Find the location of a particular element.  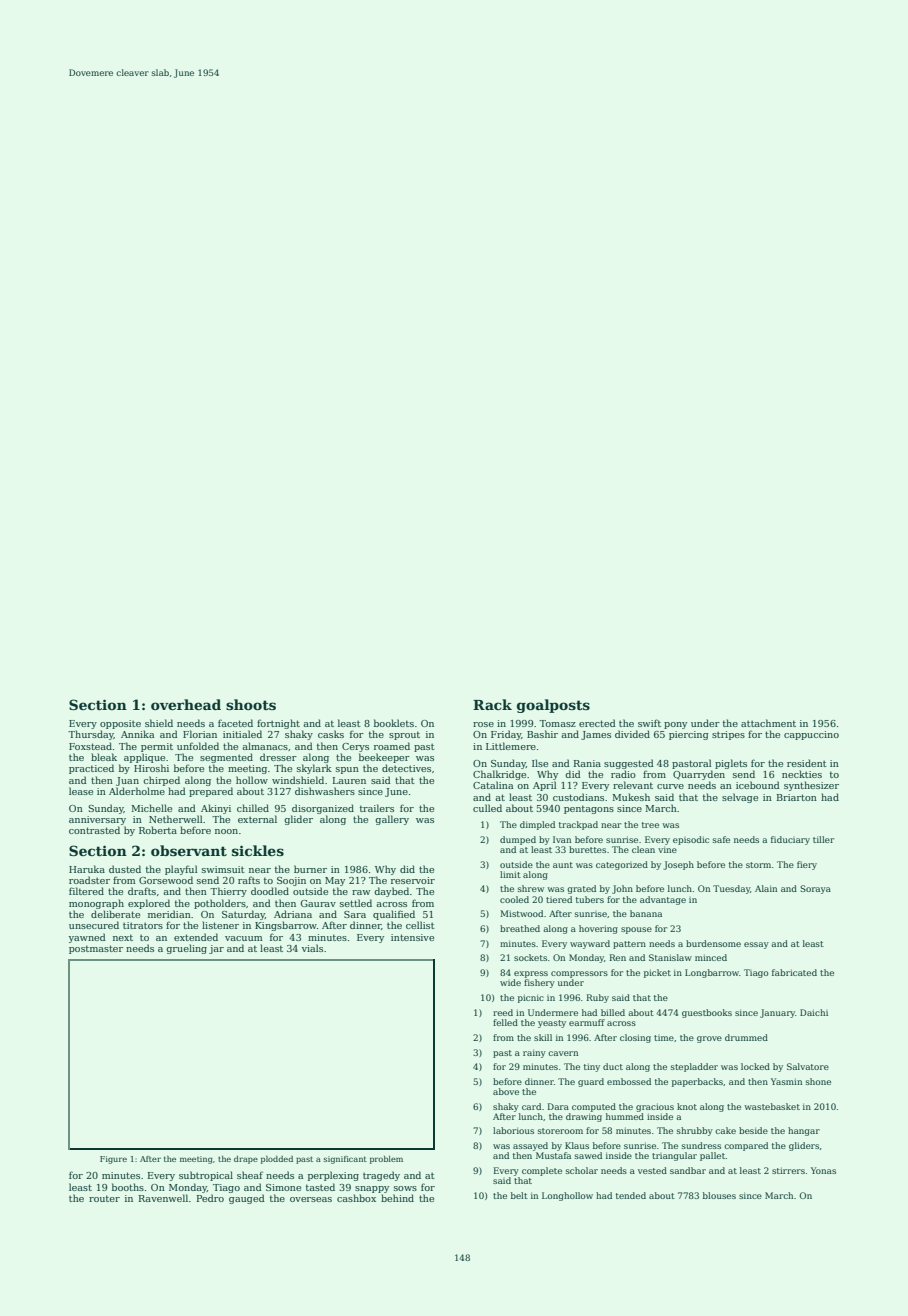

goalposts is located at coordinates (553, 706).
